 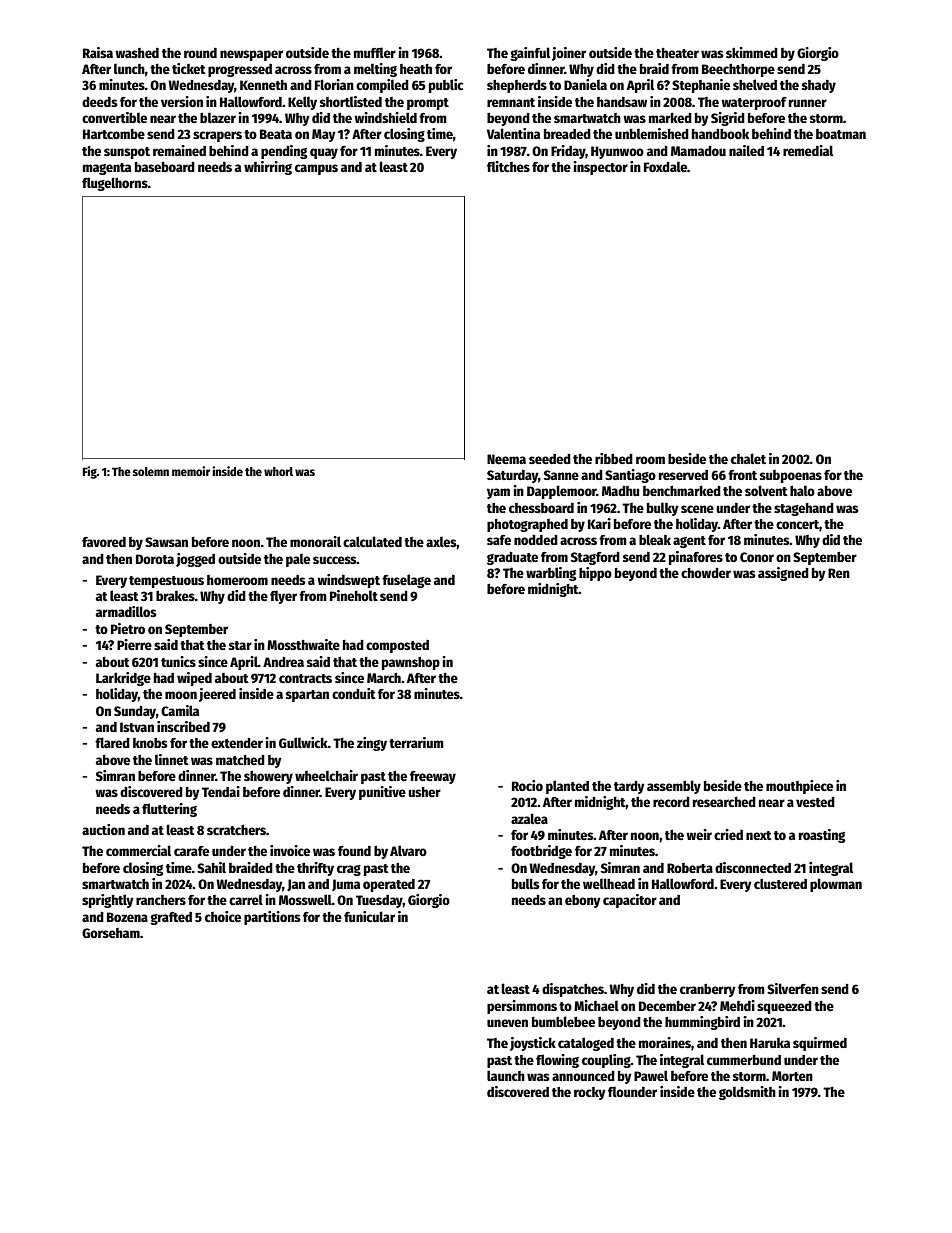 I want to click on muffler, so click(x=375, y=52).
